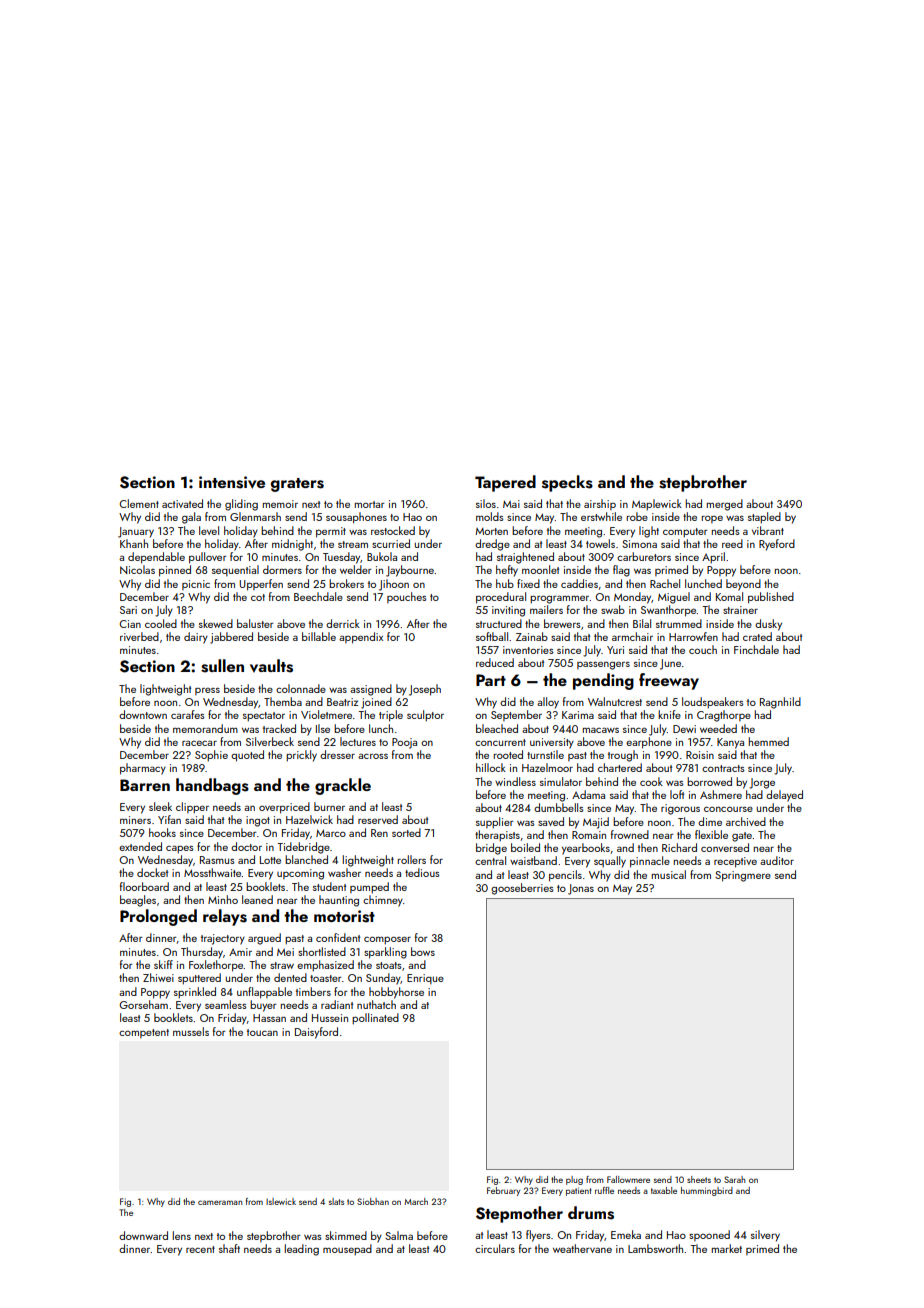 Image resolution: width=924 pixels, height=1308 pixels. Describe the element at coordinates (196, 585) in the screenshot. I see `picnic` at that location.
